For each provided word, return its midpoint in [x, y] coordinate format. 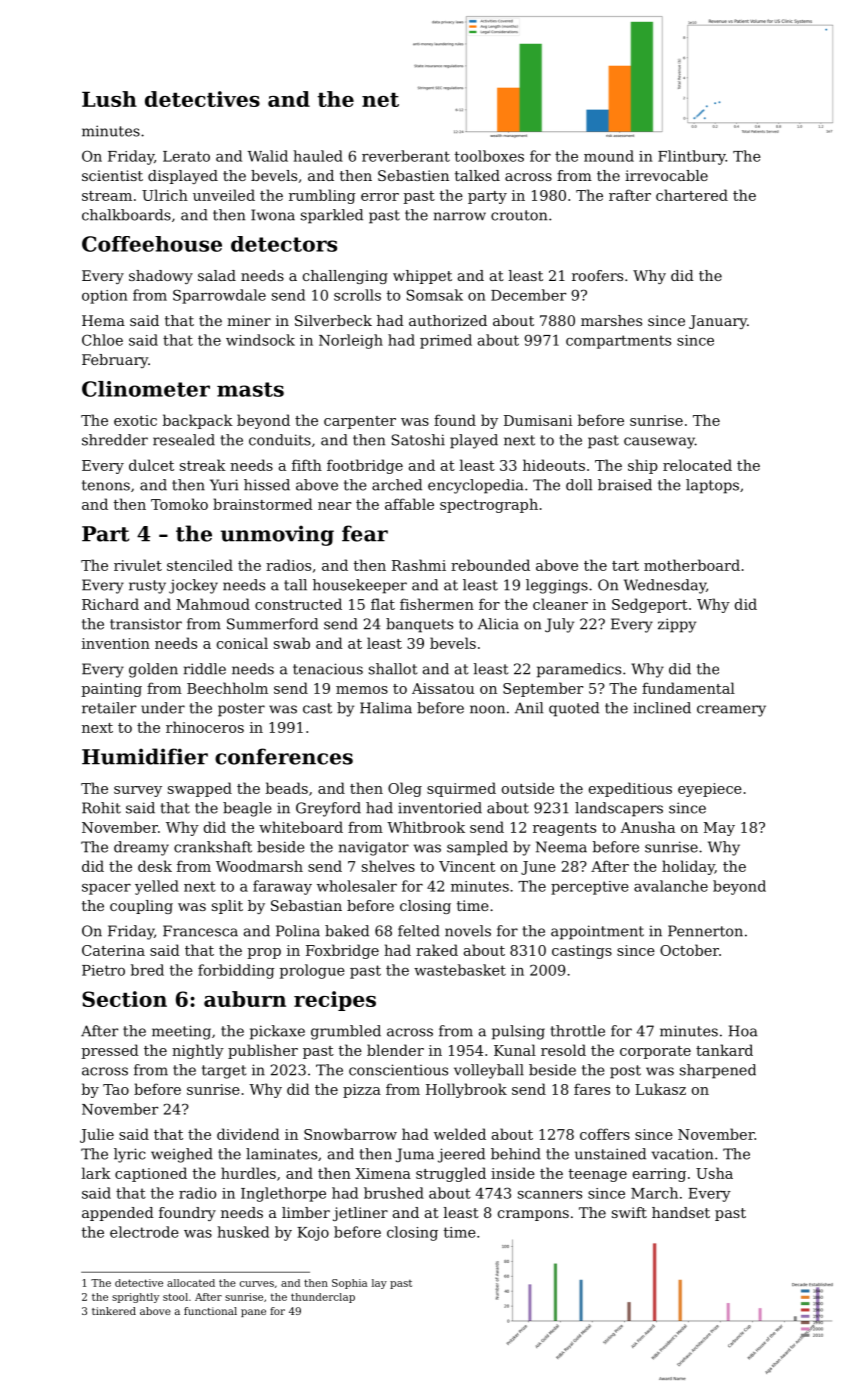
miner [249, 320]
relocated [697, 465]
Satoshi [418, 440]
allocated [191, 1283]
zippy [677, 625]
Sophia [349, 1284]
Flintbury [692, 157]
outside [528, 788]
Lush [109, 99]
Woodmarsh [259, 866]
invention [116, 643]
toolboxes [489, 156]
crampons [533, 1215]
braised [625, 485]
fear [365, 533]
